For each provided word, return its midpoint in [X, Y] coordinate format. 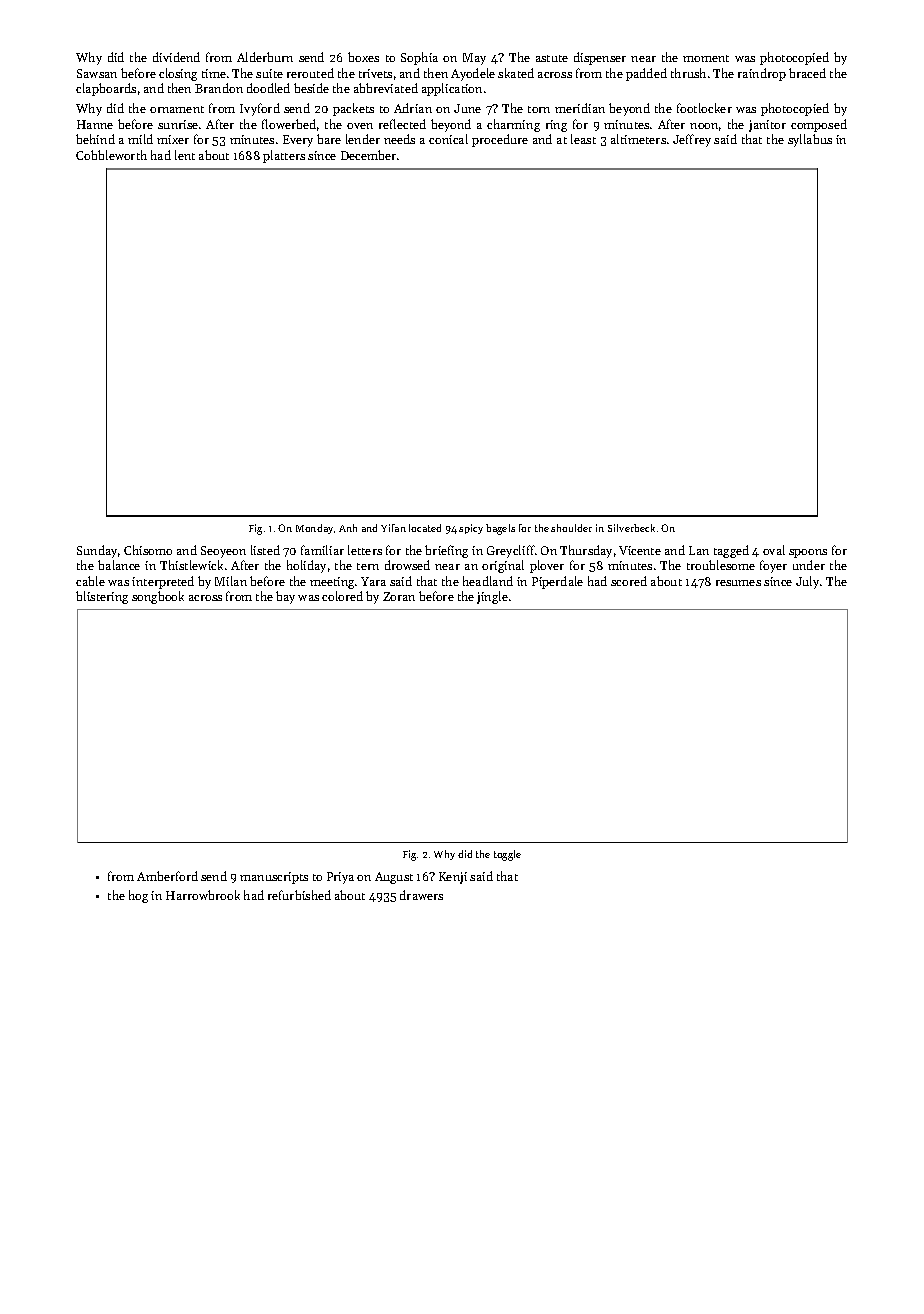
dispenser [600, 58]
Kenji [453, 878]
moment [706, 58]
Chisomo [148, 550]
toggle [507, 855]
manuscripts [274, 878]
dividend [176, 57]
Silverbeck [631, 528]
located [425, 528]
